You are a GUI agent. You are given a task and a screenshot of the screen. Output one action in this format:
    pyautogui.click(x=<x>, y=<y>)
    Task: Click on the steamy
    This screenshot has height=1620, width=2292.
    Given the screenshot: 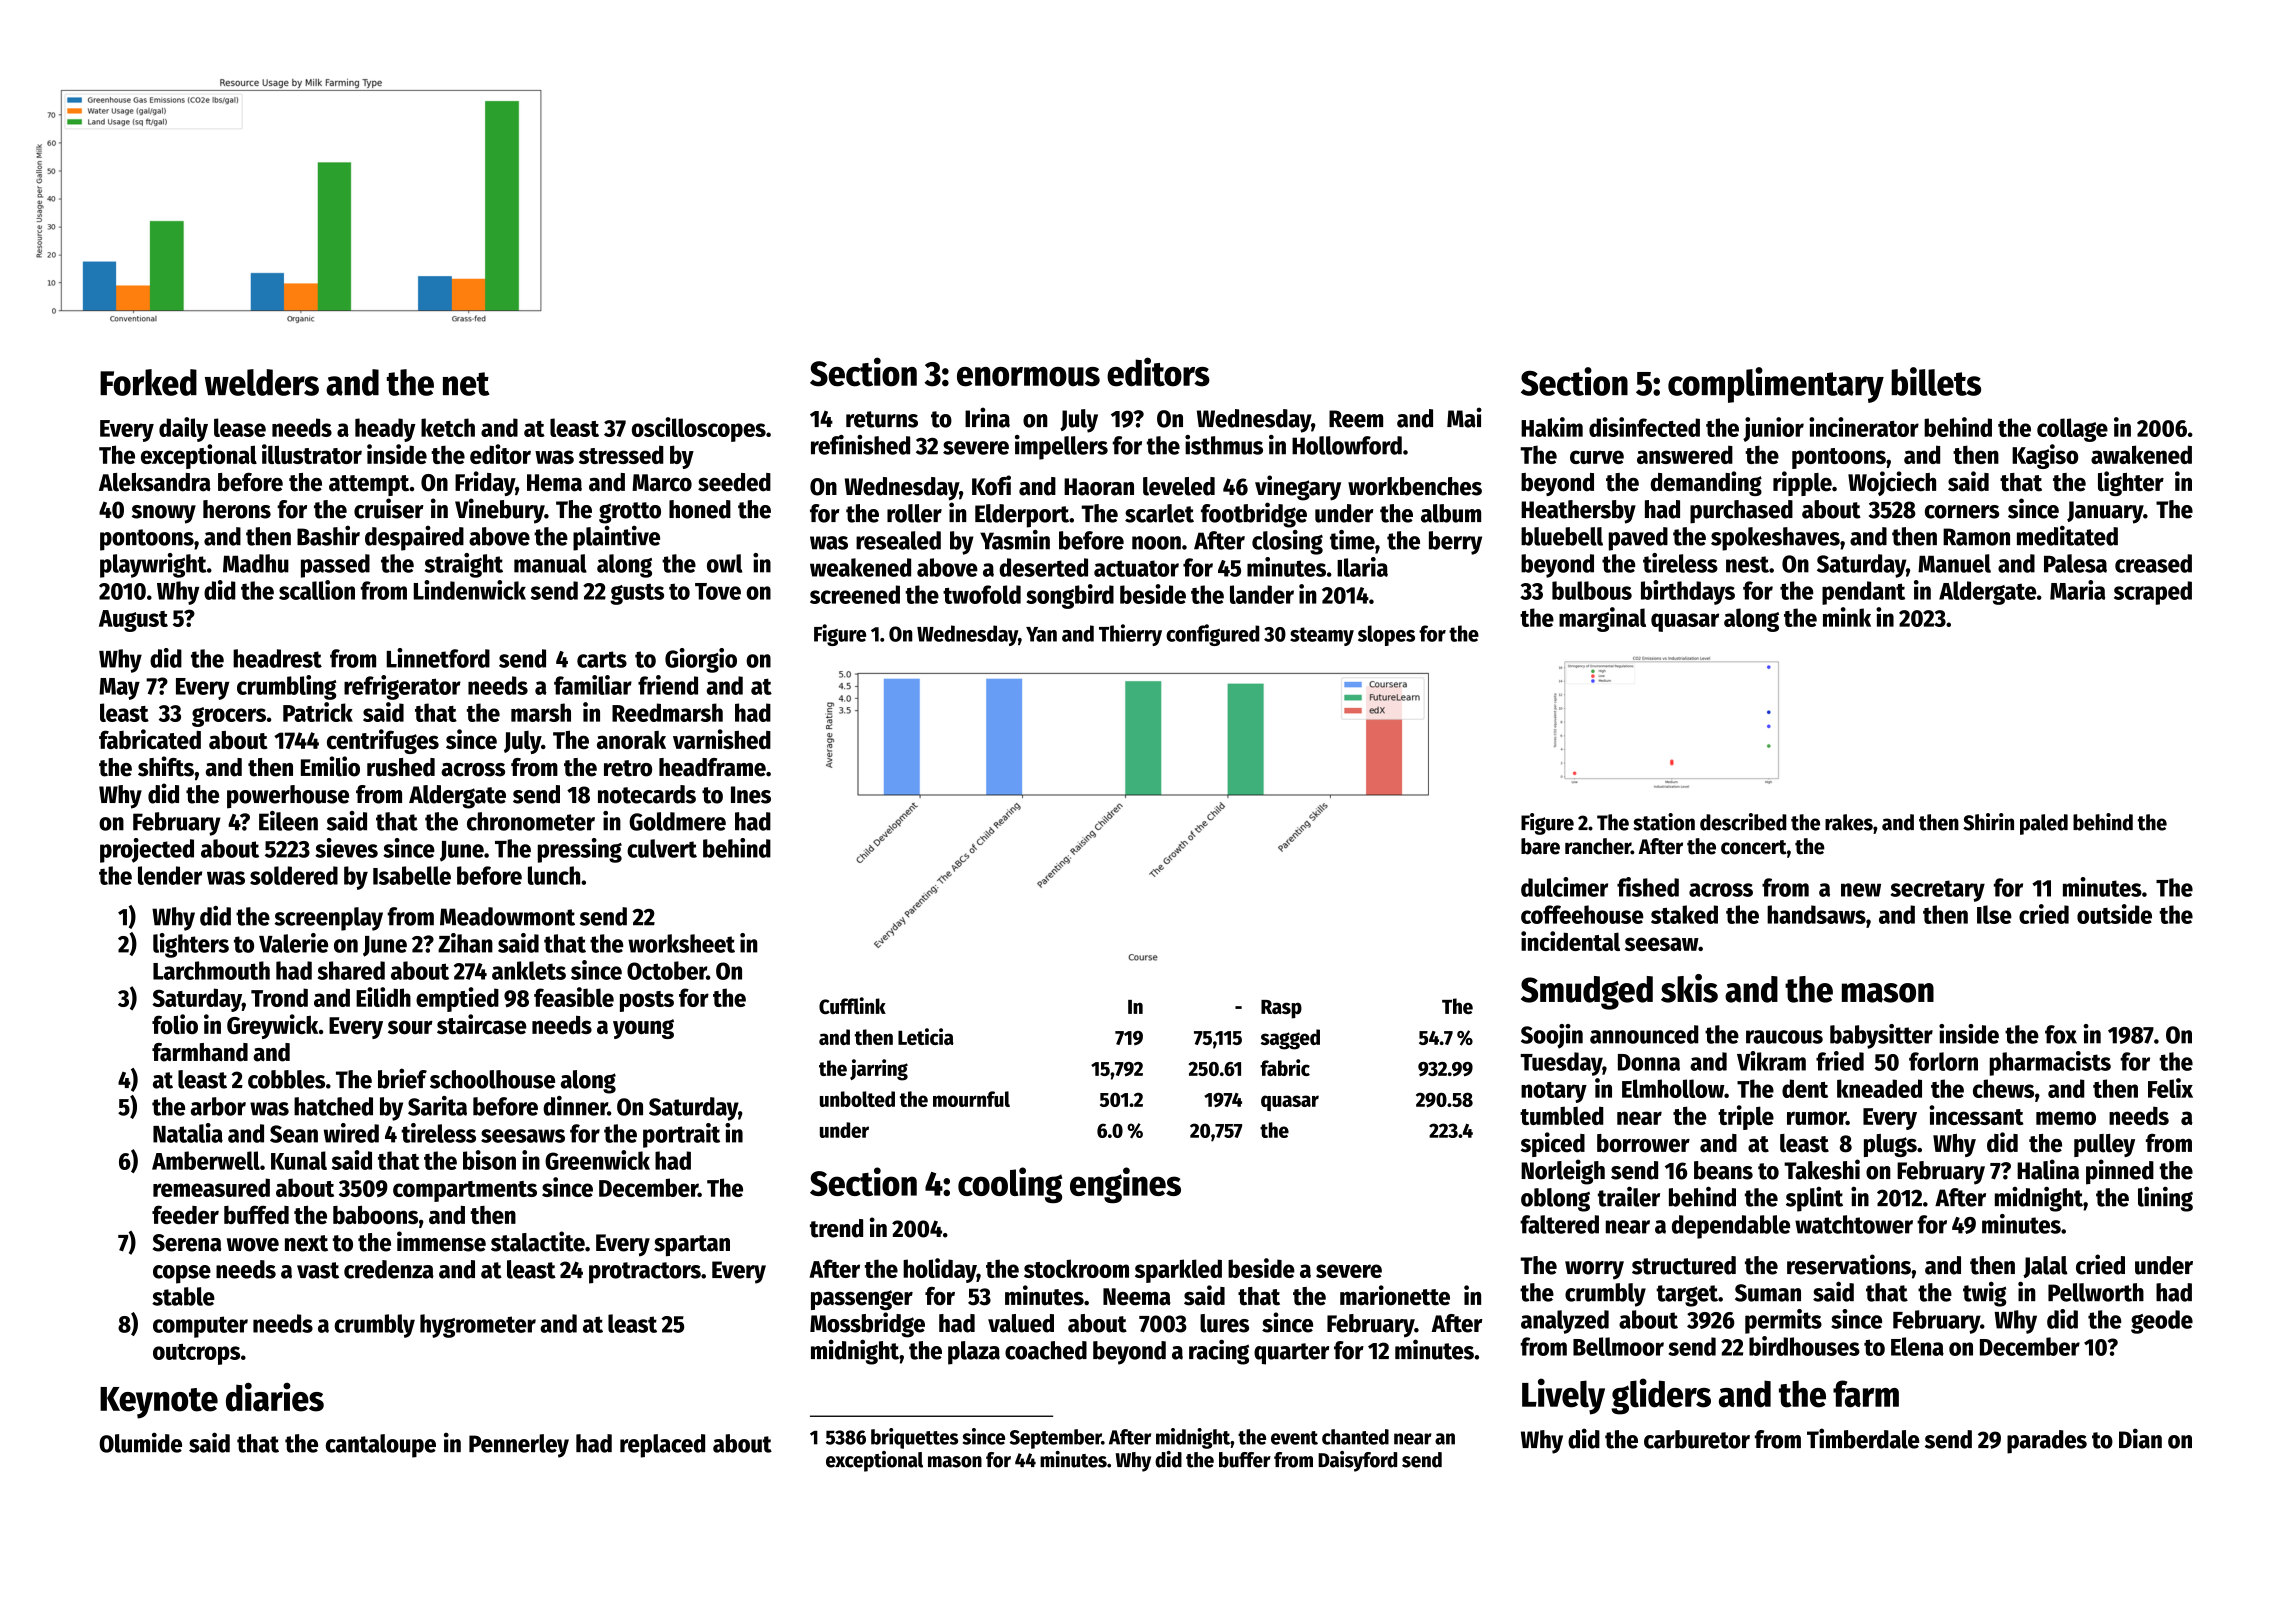 What is the action you would take?
    pyautogui.click(x=1322, y=636)
